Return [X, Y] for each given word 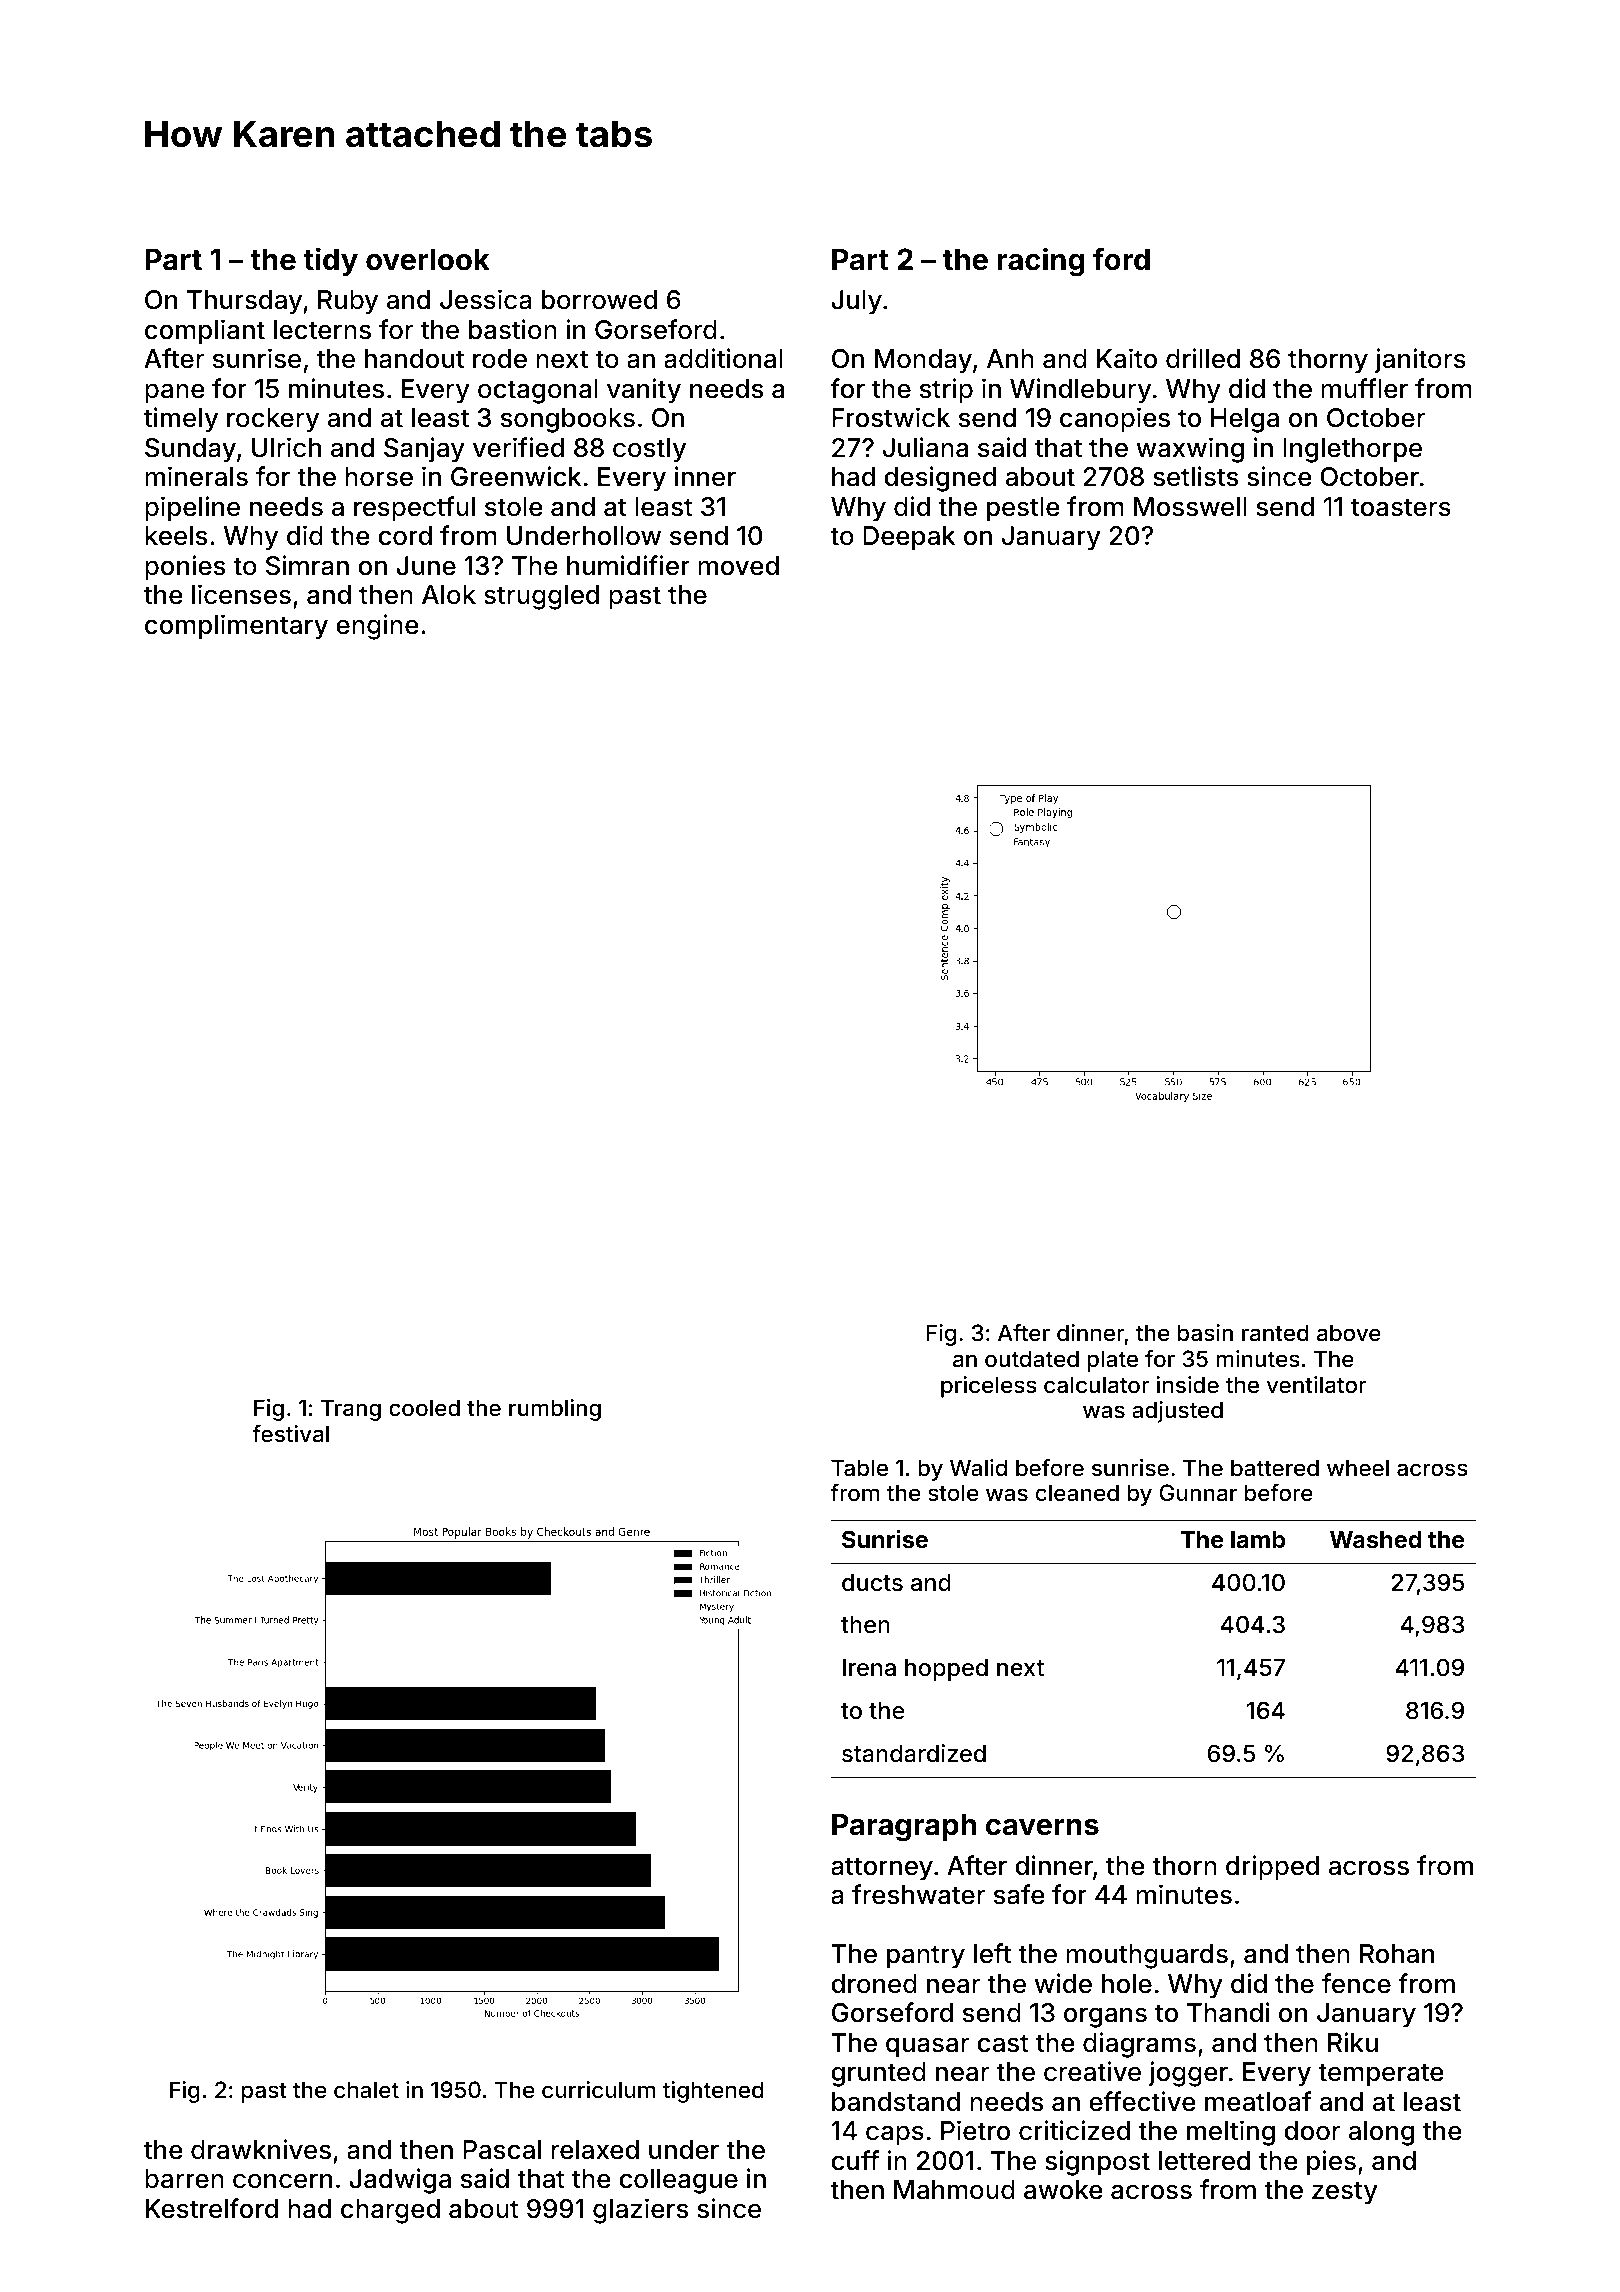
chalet [366, 2090]
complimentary [236, 627]
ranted [1275, 1333]
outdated [1032, 1359]
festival [290, 1434]
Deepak [909, 538]
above [1349, 1333]
